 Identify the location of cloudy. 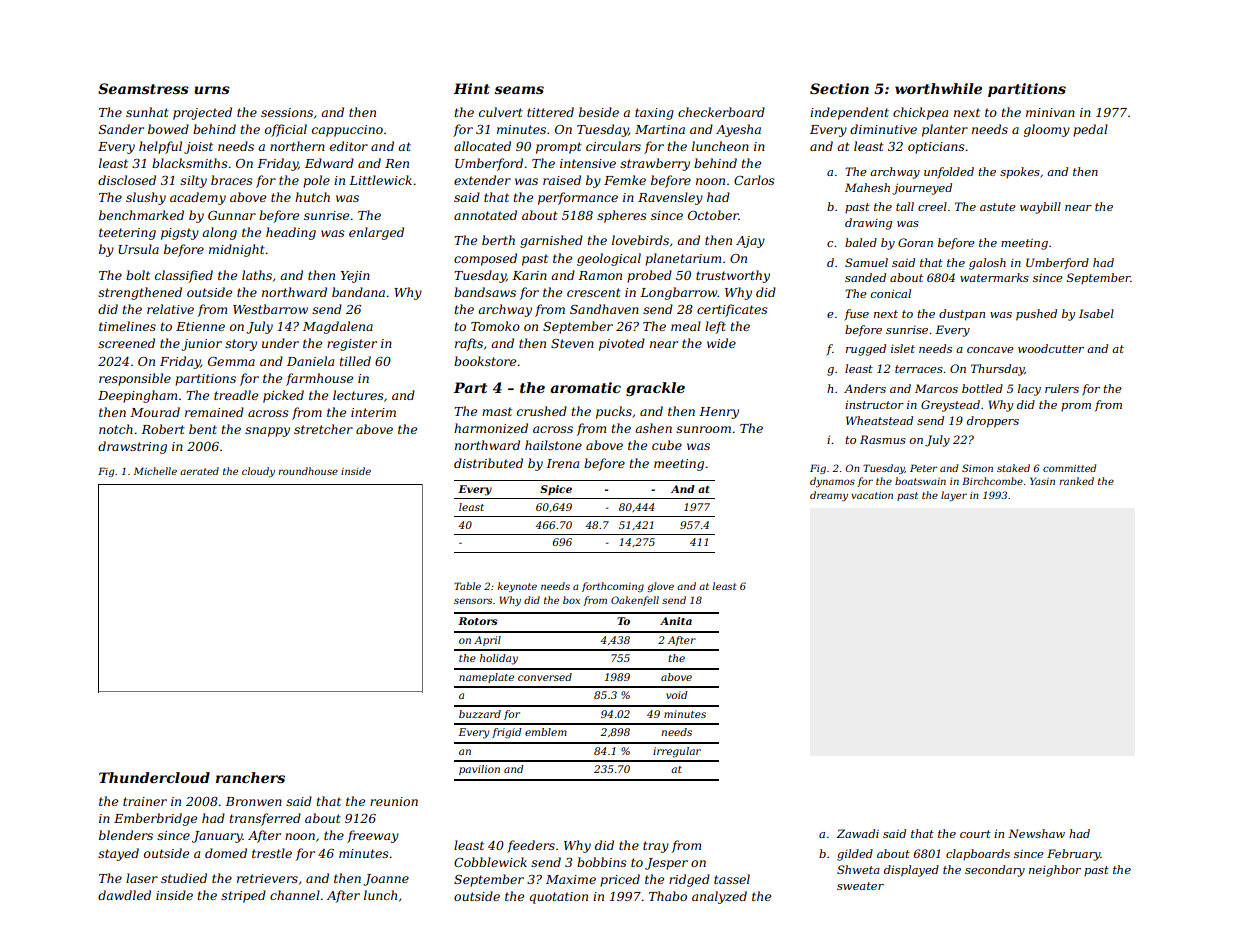
(258, 472).
